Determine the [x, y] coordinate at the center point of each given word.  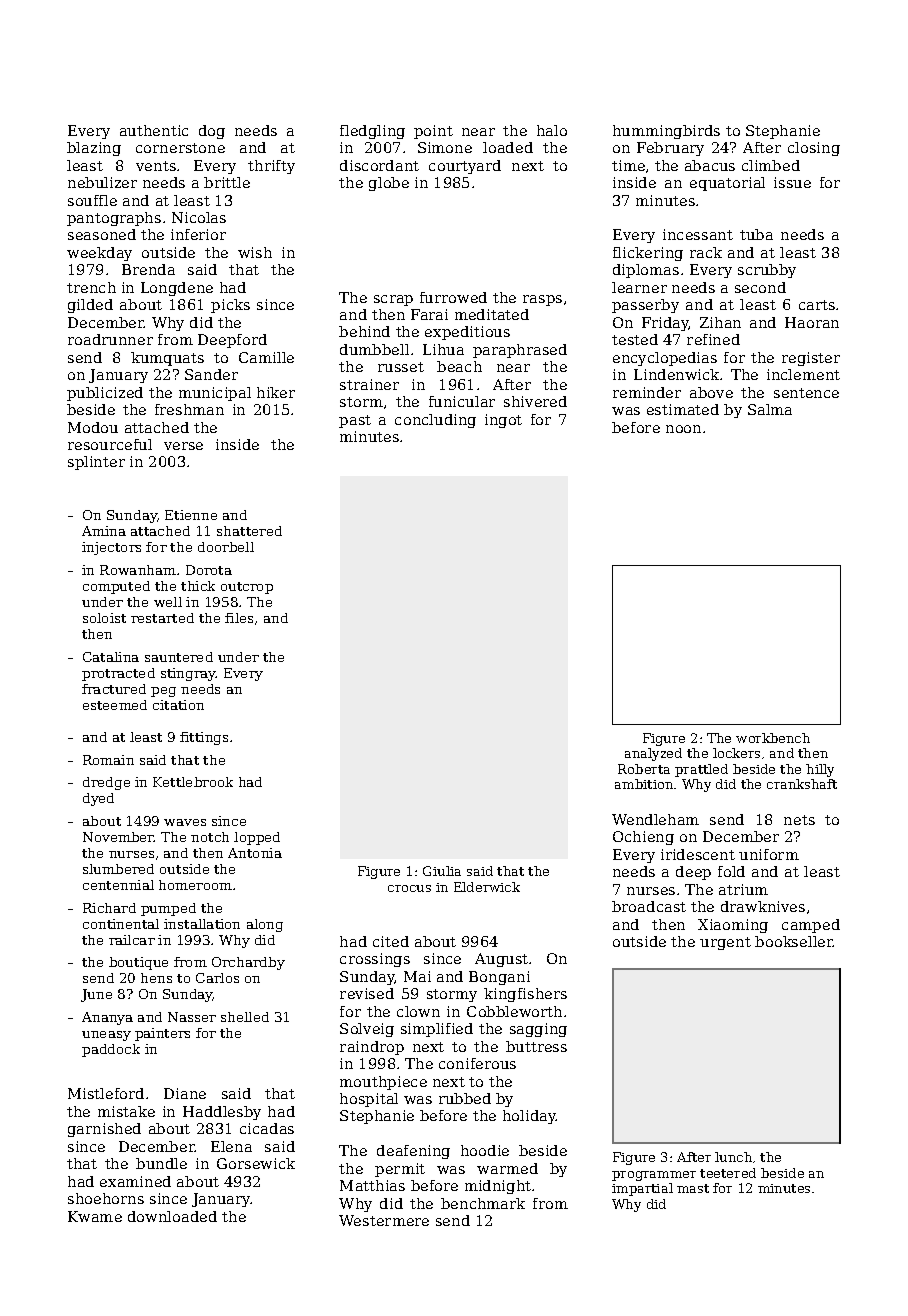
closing [814, 149]
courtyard [465, 167]
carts [817, 305]
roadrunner [110, 339]
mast [693, 1188]
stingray [188, 674]
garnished [104, 1130]
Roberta [644, 769]
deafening [413, 1152]
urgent [725, 943]
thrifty [271, 167]
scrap [393, 300]
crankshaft [802, 784]
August [501, 960]
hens [156, 978]
